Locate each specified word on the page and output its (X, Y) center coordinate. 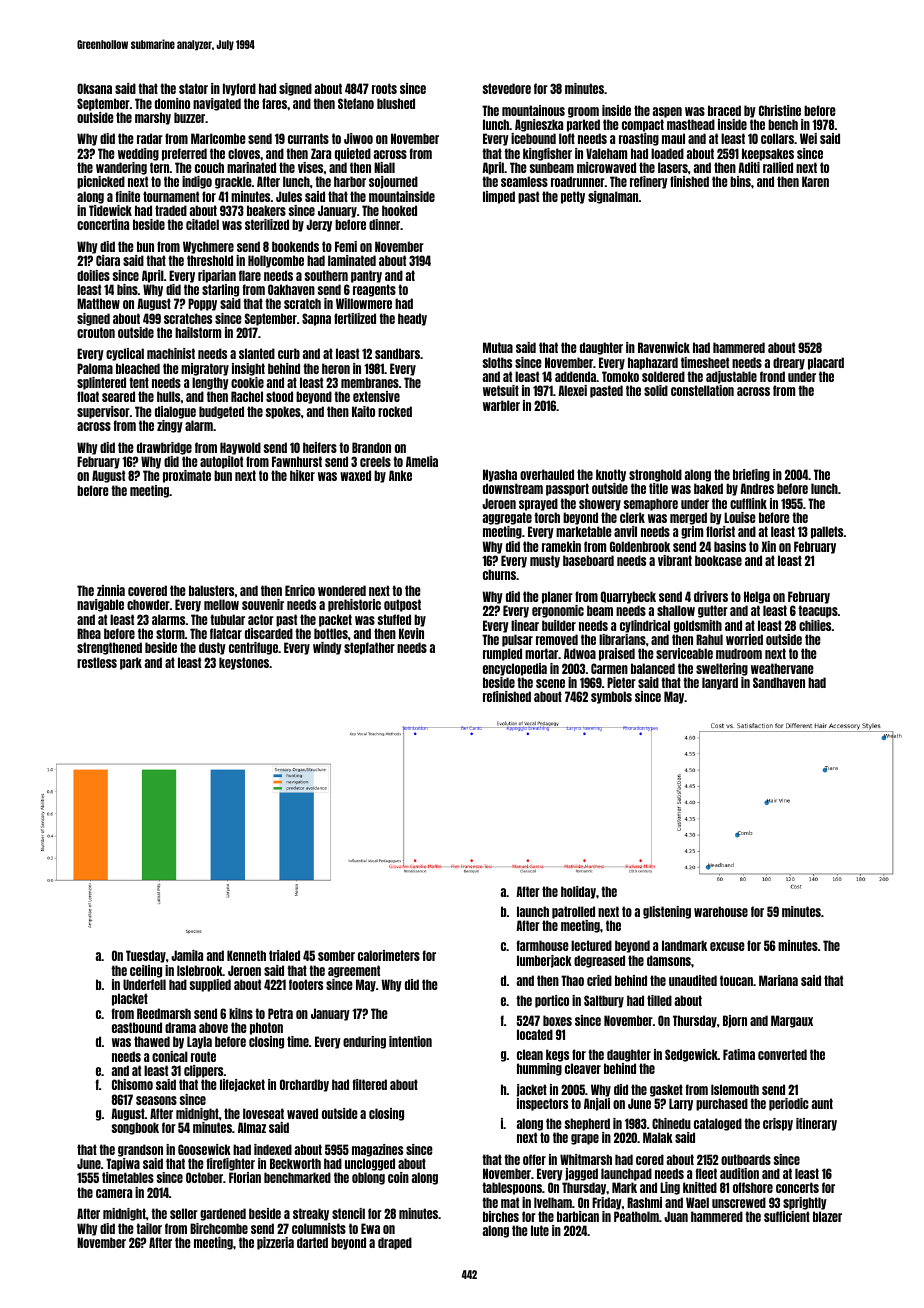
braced (724, 110)
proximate (187, 476)
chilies (815, 625)
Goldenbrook (640, 546)
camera (114, 1193)
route (203, 1056)
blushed (396, 103)
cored (650, 1159)
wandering (121, 168)
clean (530, 1054)
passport (567, 489)
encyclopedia (515, 669)
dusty (212, 648)
